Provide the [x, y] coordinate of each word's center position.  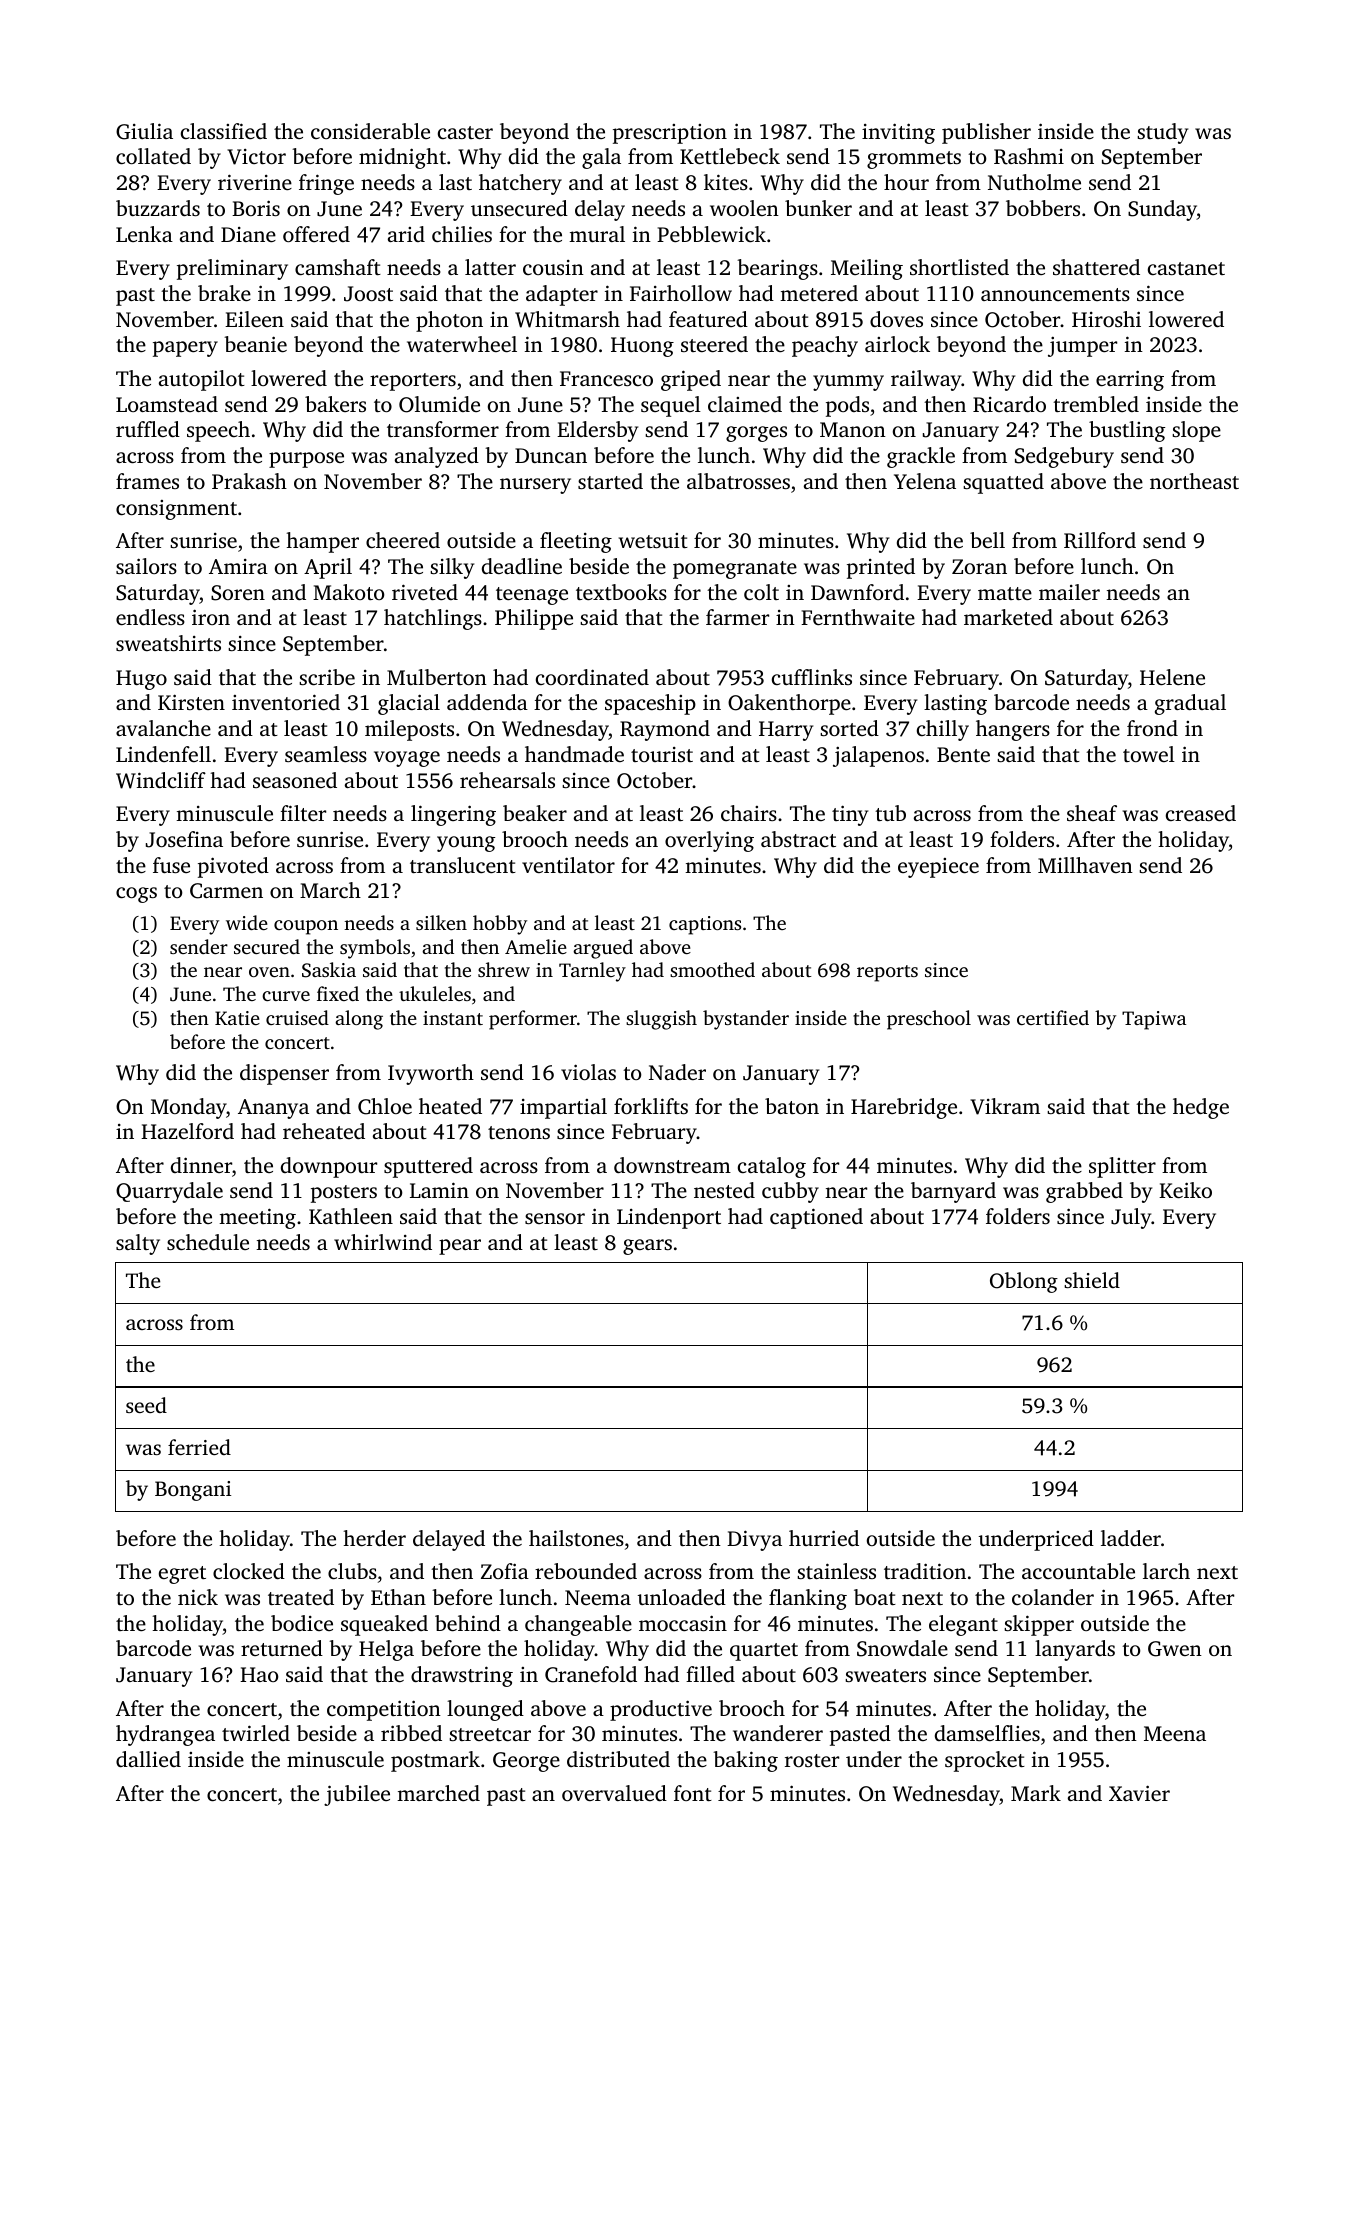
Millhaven [1085, 865]
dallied [148, 1759]
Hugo [141, 680]
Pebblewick [711, 234]
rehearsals [507, 780]
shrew [504, 969]
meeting [257, 1218]
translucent [463, 865]
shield [1092, 1280]
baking [745, 1761]
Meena [1175, 1733]
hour [906, 182]
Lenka [144, 234]
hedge [1201, 1108]
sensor [555, 1218]
